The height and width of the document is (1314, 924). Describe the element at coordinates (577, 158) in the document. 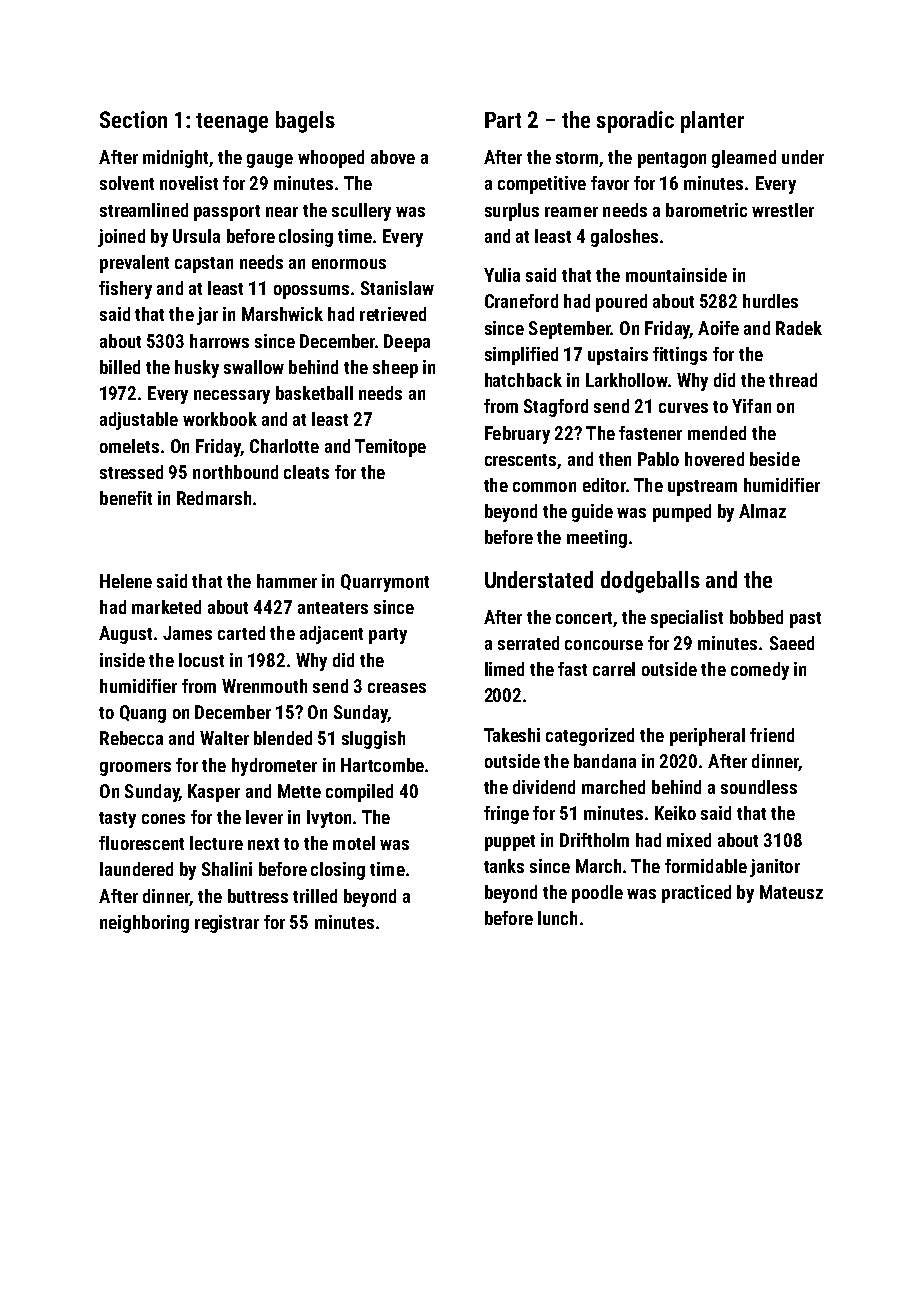

I see `storm` at that location.
